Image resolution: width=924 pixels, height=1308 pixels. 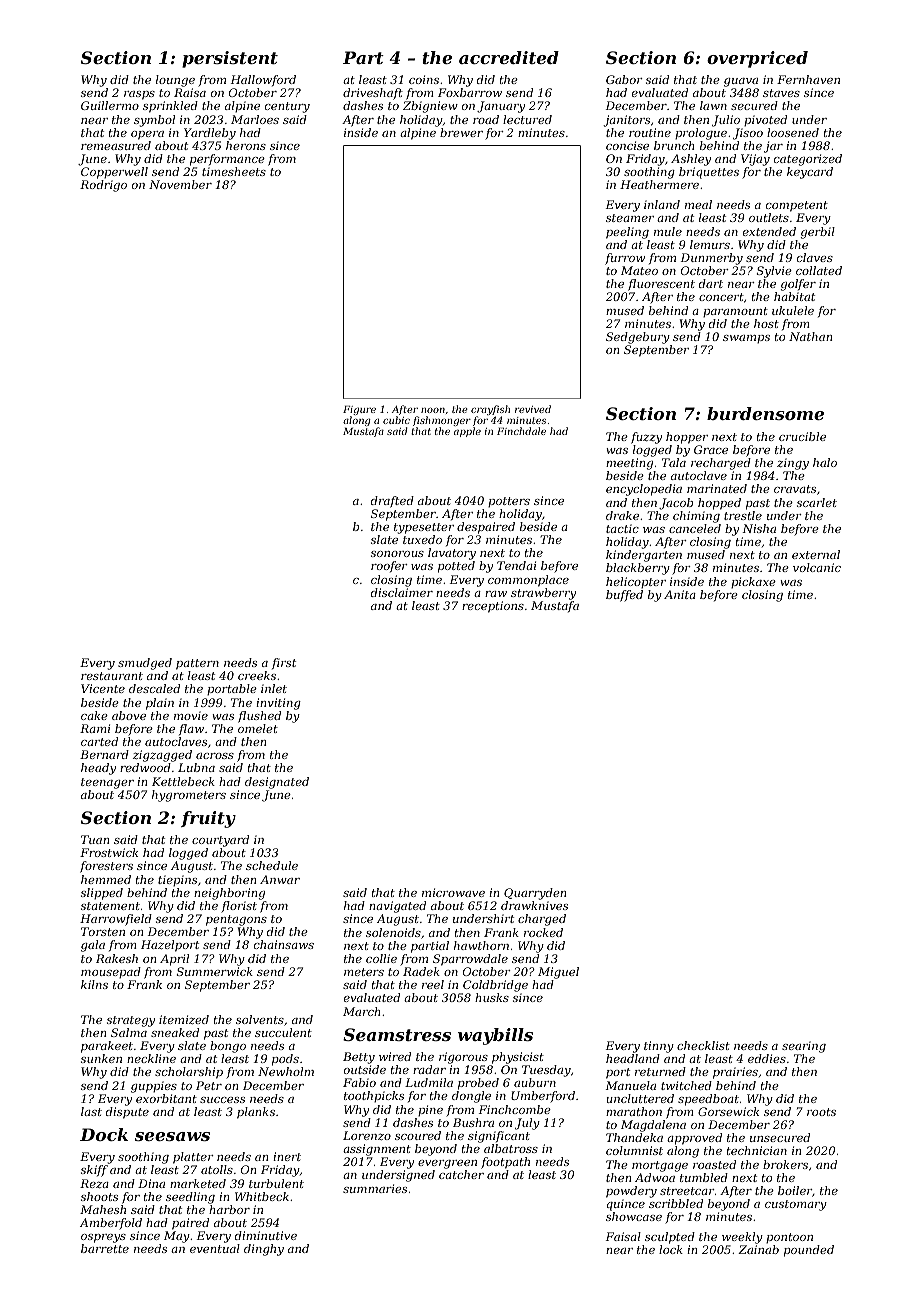 What do you see at coordinates (389, 566) in the screenshot?
I see `roofer` at bounding box center [389, 566].
